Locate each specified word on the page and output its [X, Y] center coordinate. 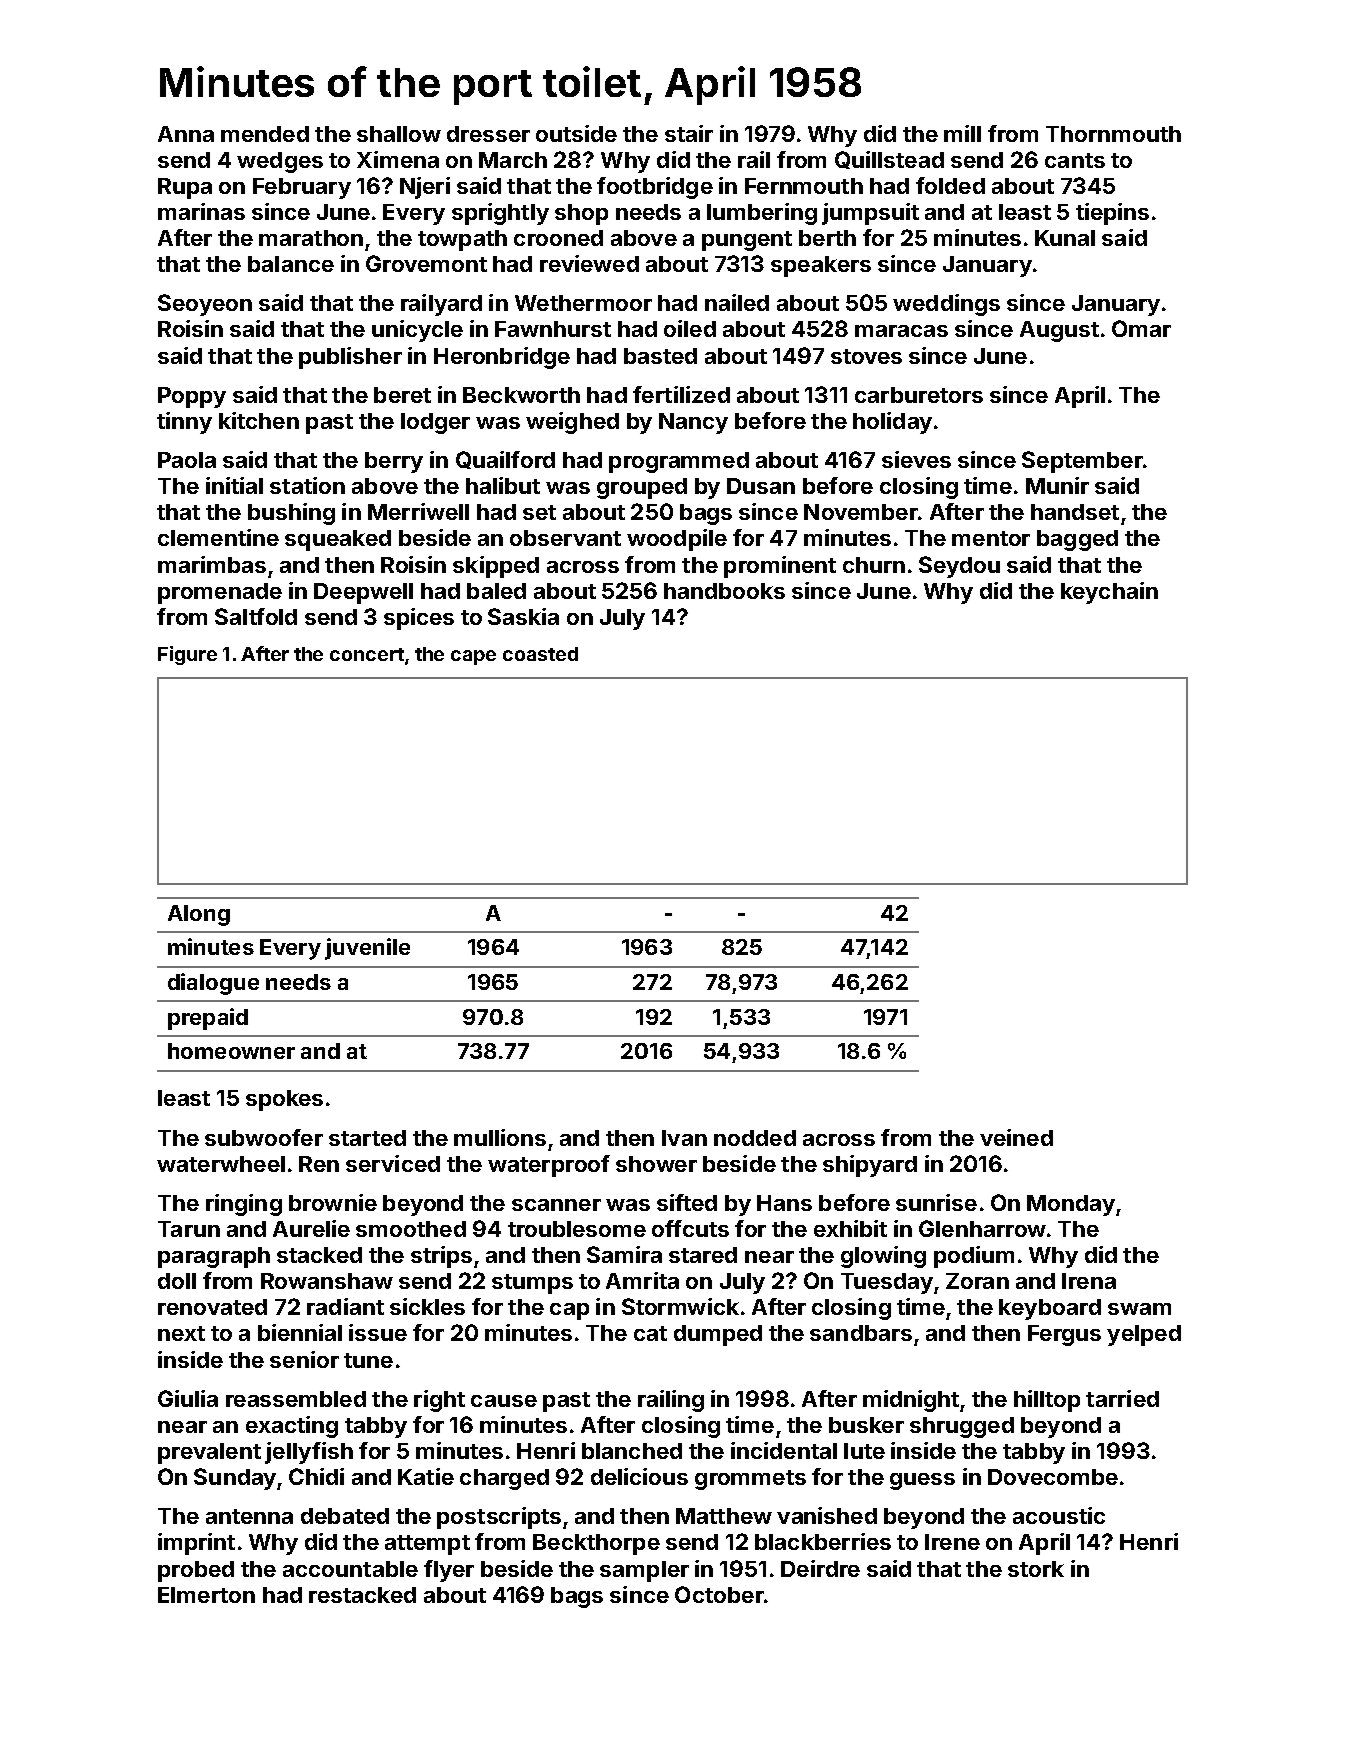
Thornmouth [1113, 134]
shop [581, 214]
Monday [1071, 1205]
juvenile [367, 949]
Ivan [684, 1138]
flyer [449, 1571]
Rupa [185, 188]
